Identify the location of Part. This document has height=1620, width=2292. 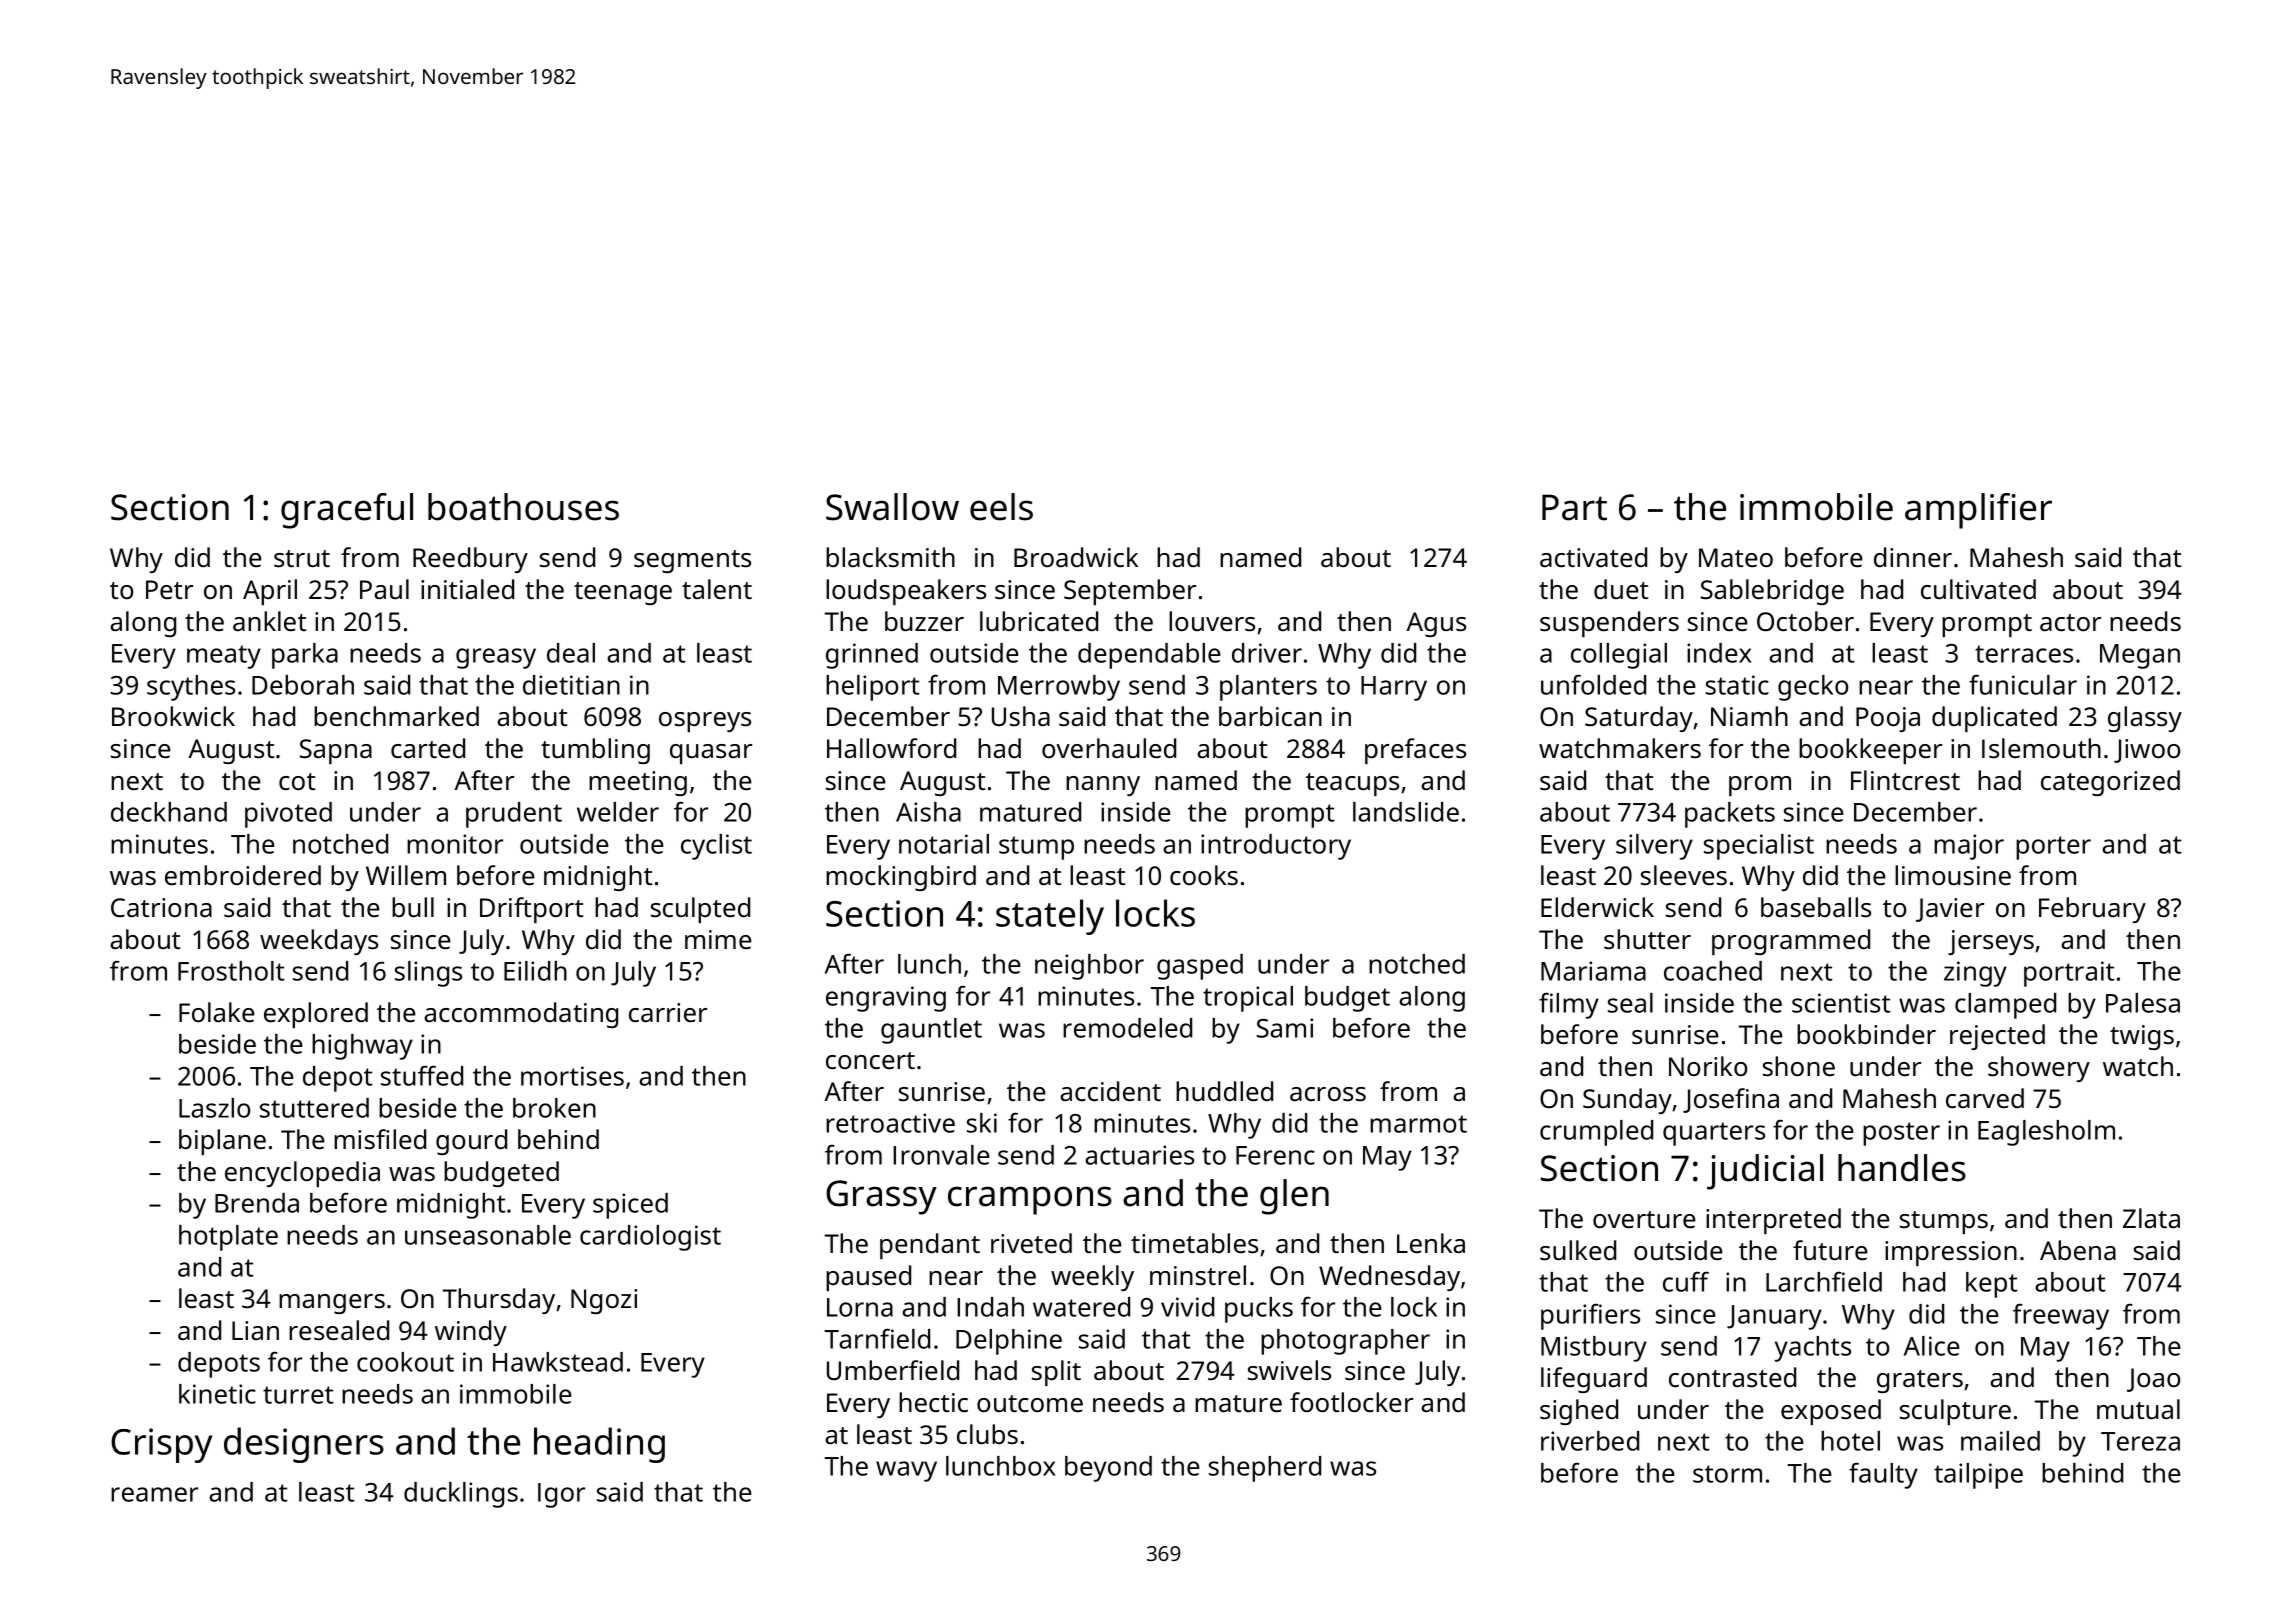
(1574, 507).
